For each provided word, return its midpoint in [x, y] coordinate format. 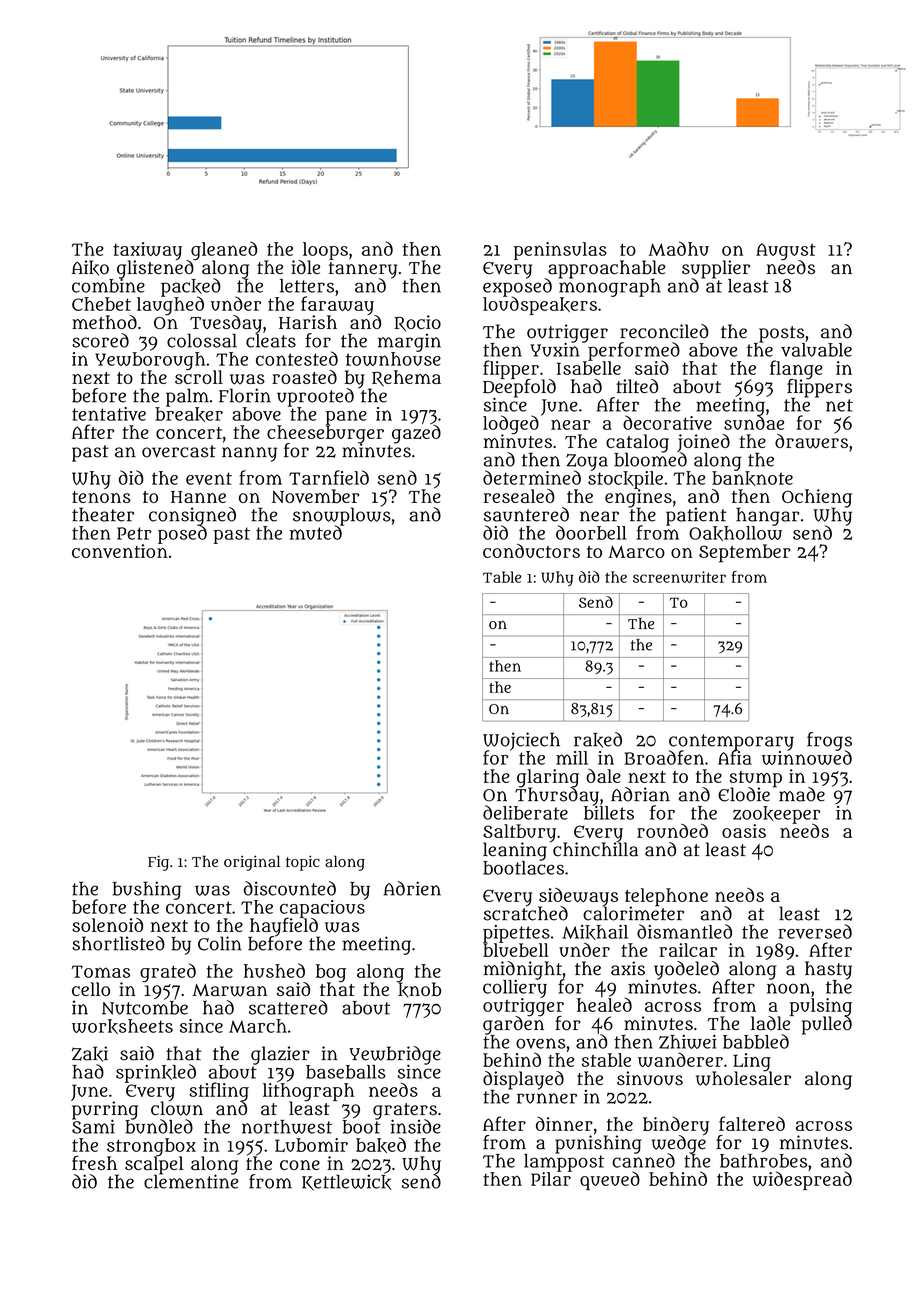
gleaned [224, 250]
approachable [607, 269]
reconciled [664, 331]
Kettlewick [347, 1182]
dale [603, 776]
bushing [146, 890]
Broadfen [664, 757]
